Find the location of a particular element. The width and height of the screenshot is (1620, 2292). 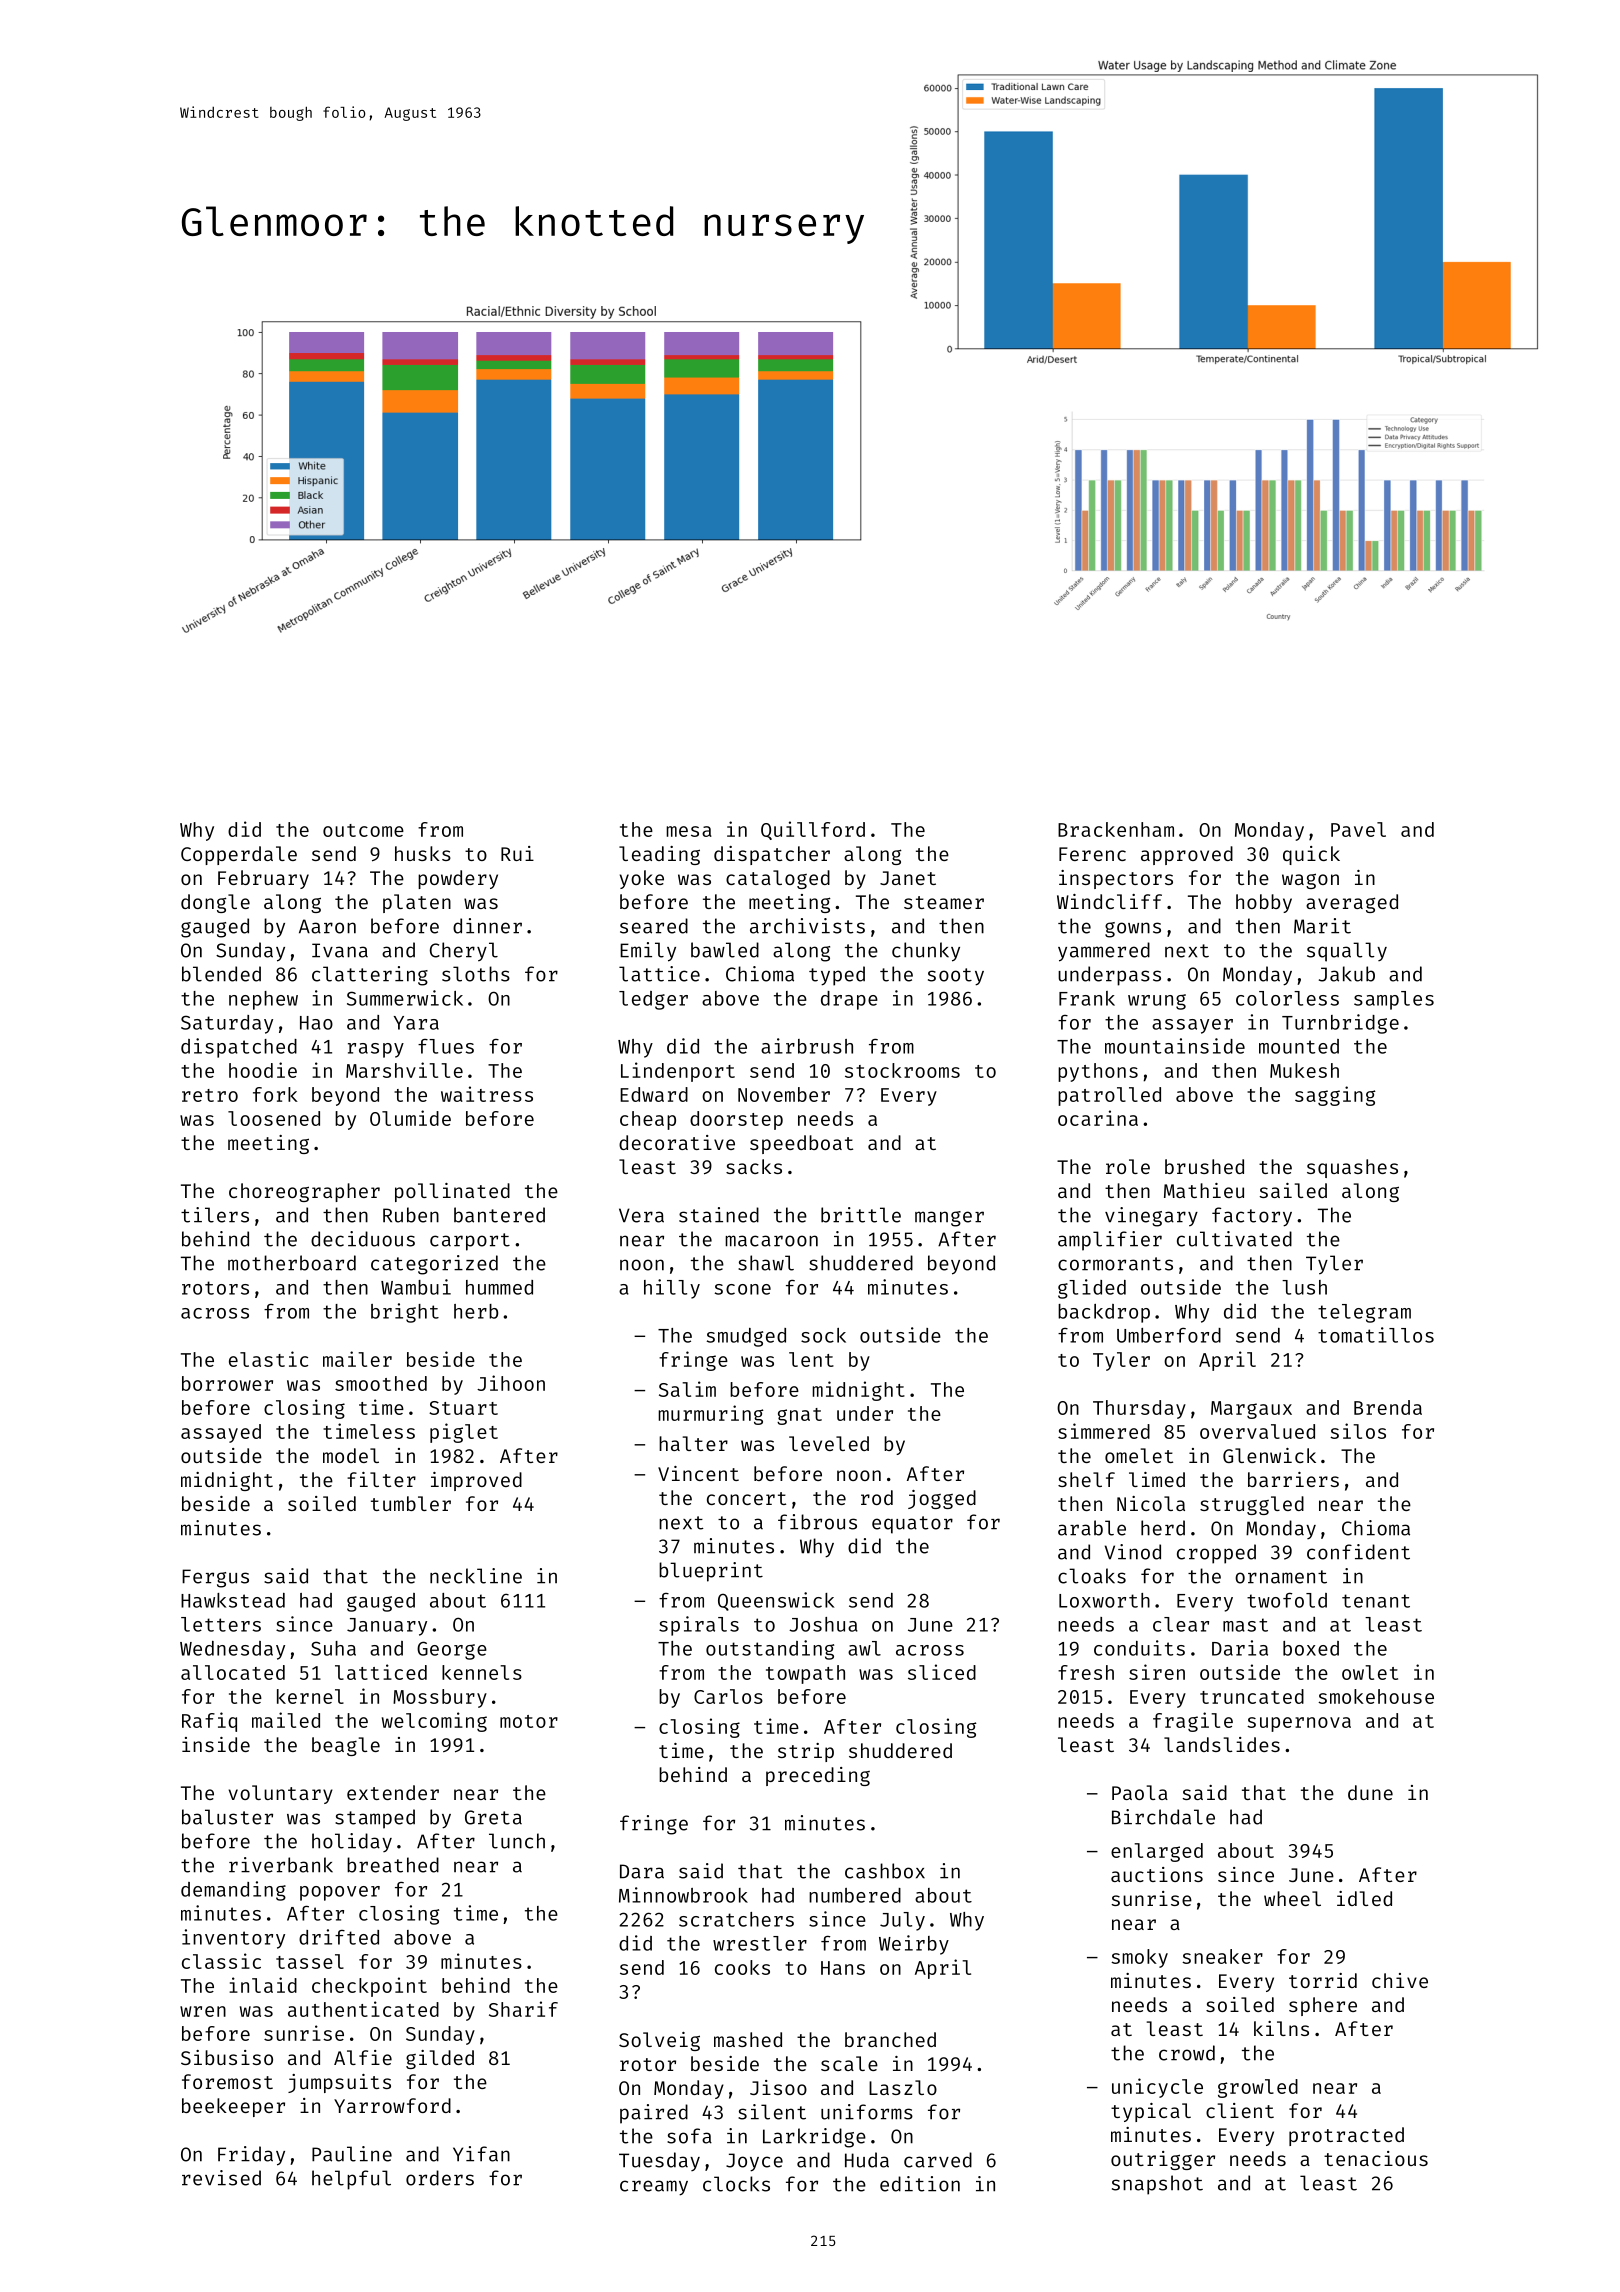

uniforms is located at coordinates (867, 2112).
